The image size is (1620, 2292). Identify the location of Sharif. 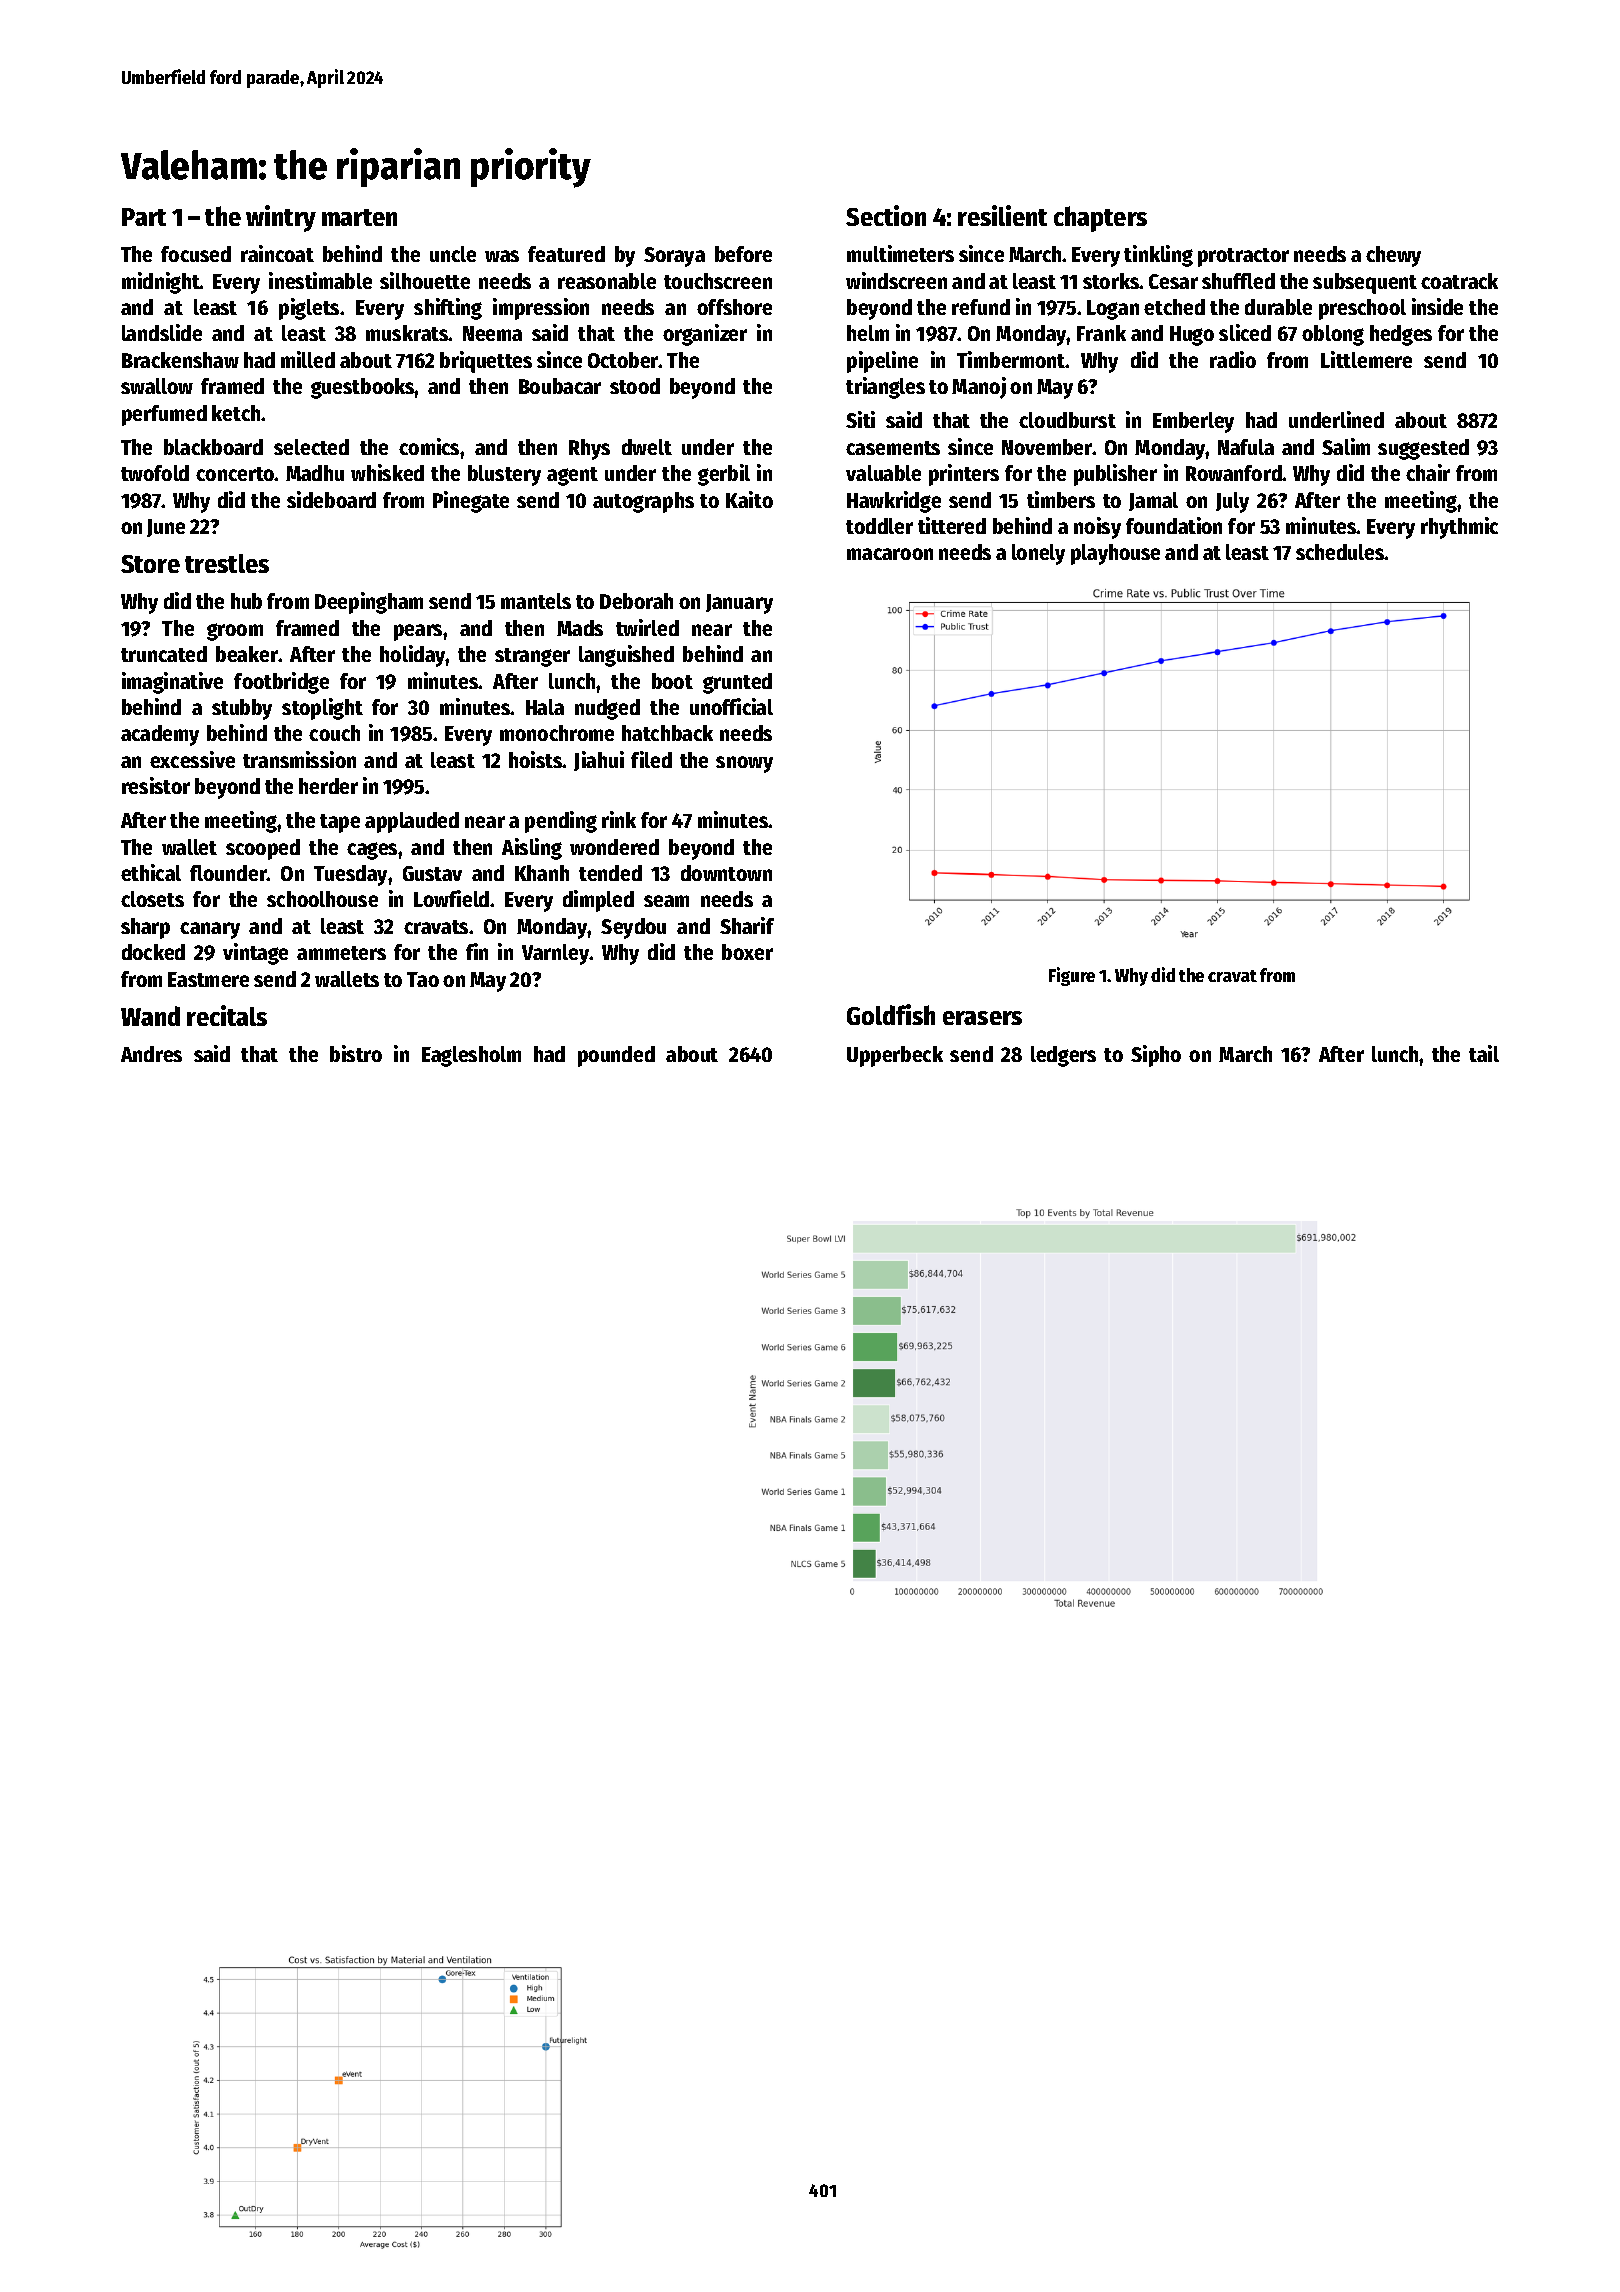
(747, 925).
